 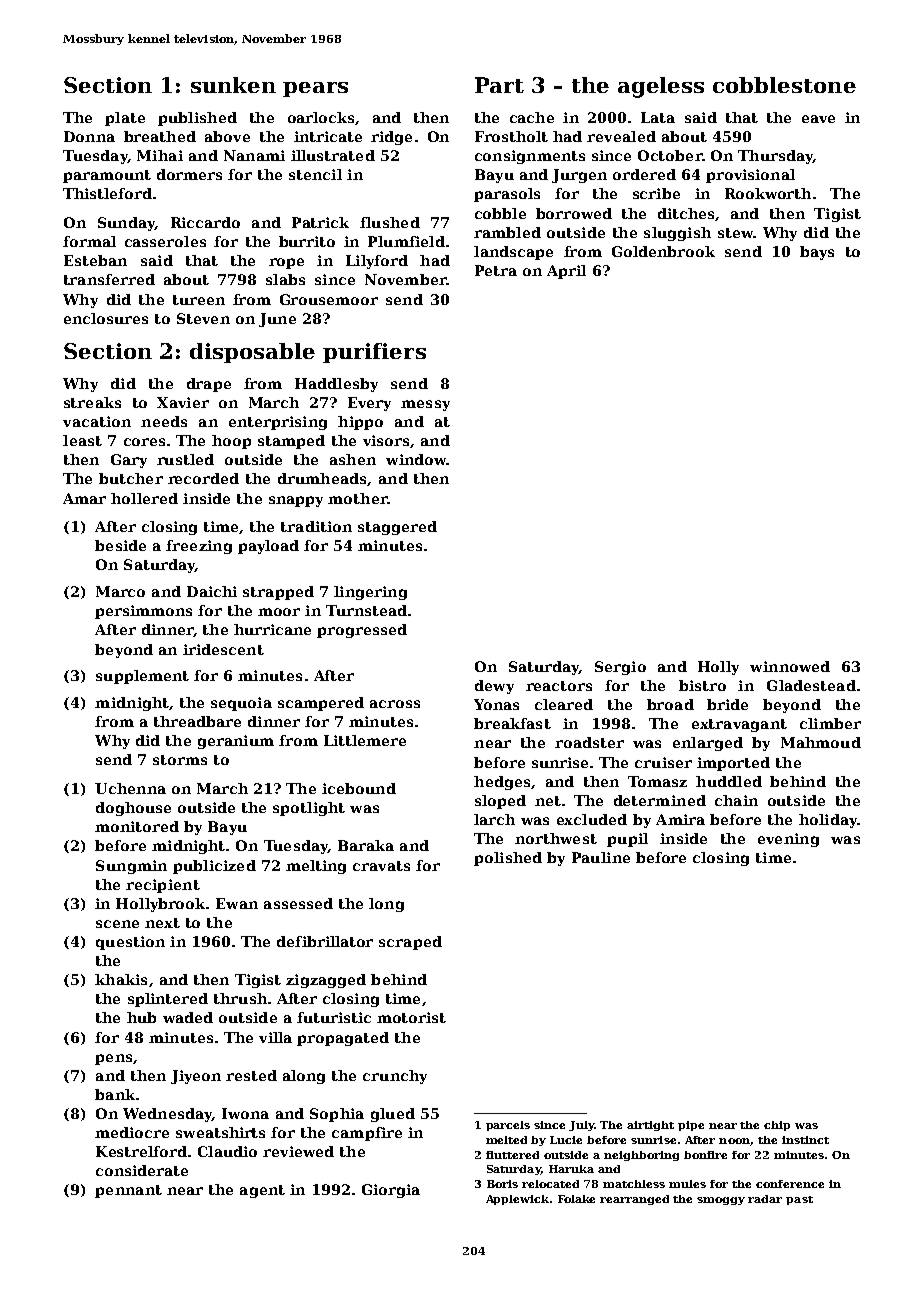 I want to click on bays, so click(x=817, y=253).
